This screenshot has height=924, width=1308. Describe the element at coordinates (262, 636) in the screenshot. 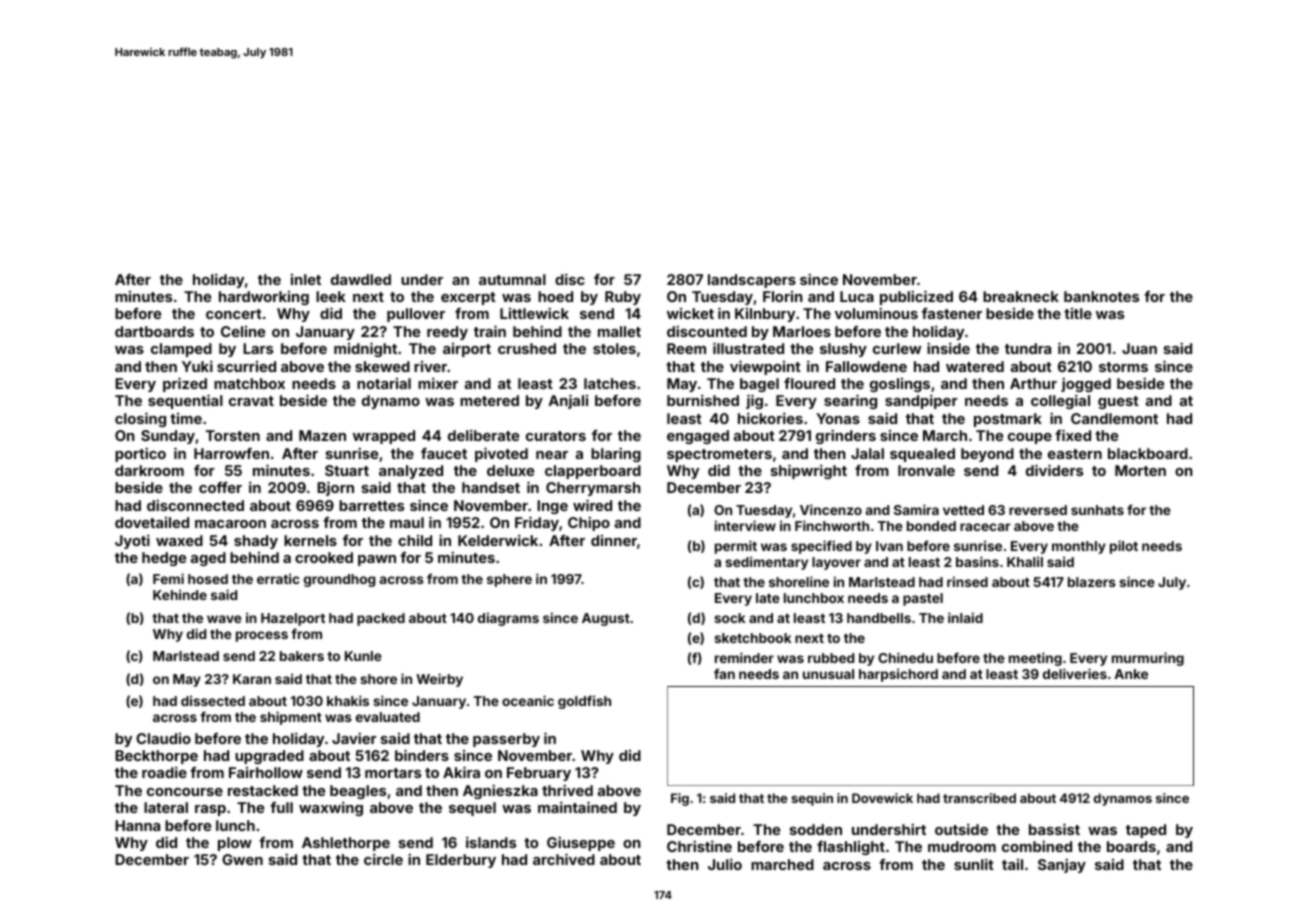

I see `process` at that location.
